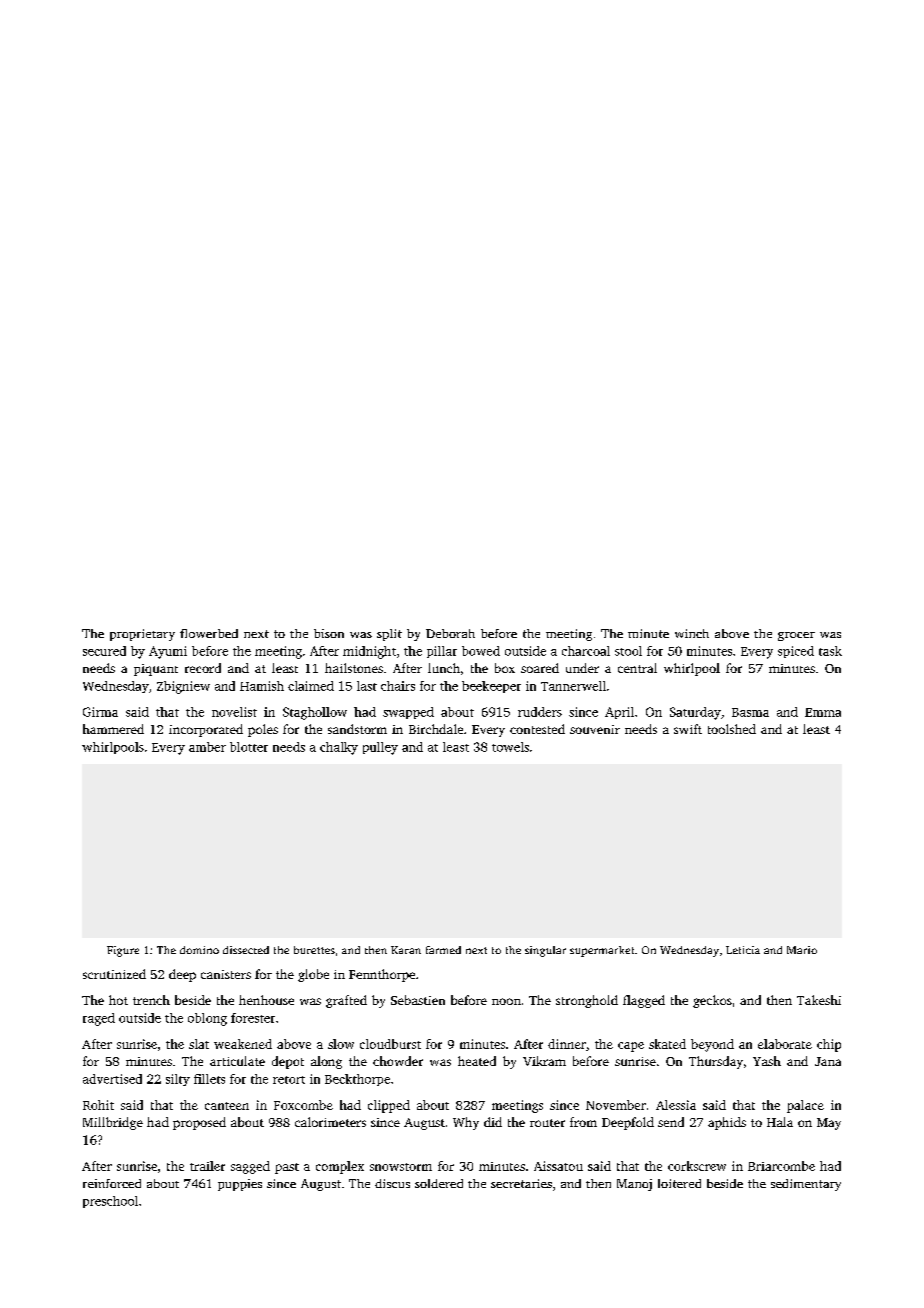  Describe the element at coordinates (587, 1001) in the document. I see `stronghold` at that location.
